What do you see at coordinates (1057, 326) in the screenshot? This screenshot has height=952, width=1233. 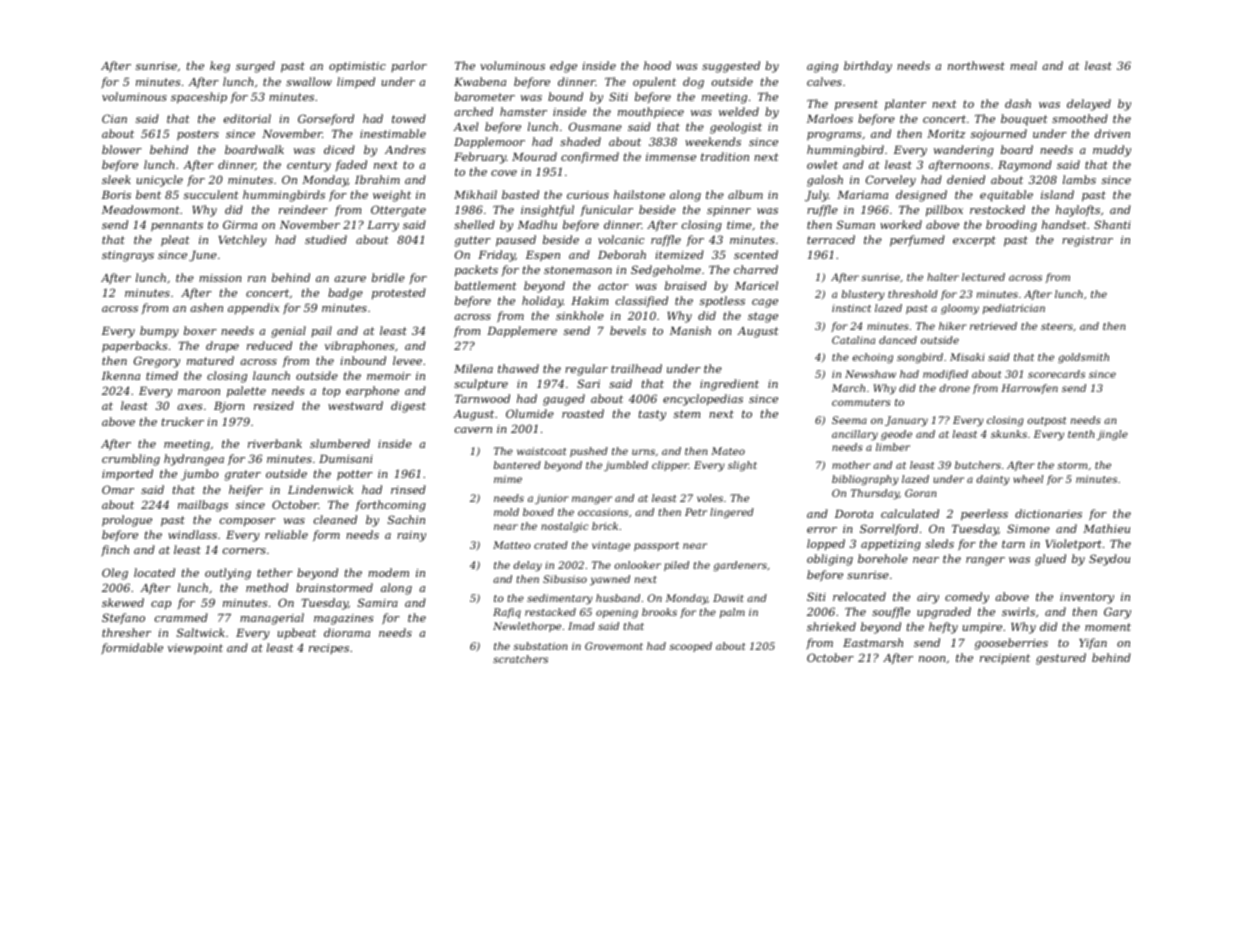 I see `steers` at bounding box center [1057, 326].
